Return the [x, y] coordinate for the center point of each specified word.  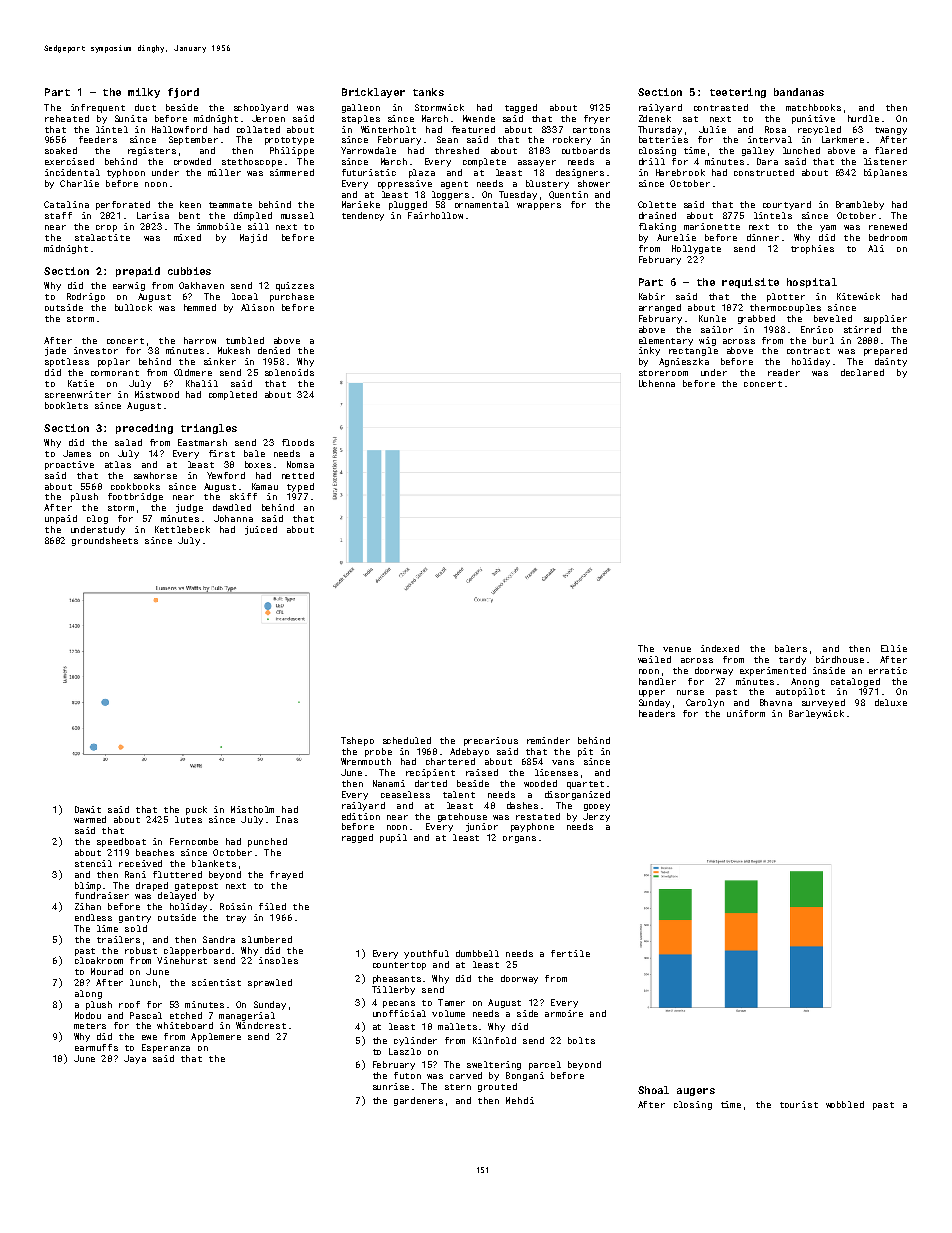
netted [298, 475]
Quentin [568, 195]
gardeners [418, 1101]
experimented [773, 671]
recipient [430, 773]
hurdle [863, 118]
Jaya [135, 1059]
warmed [90, 819]
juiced [261, 530]
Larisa [153, 215]
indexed [720, 648]
